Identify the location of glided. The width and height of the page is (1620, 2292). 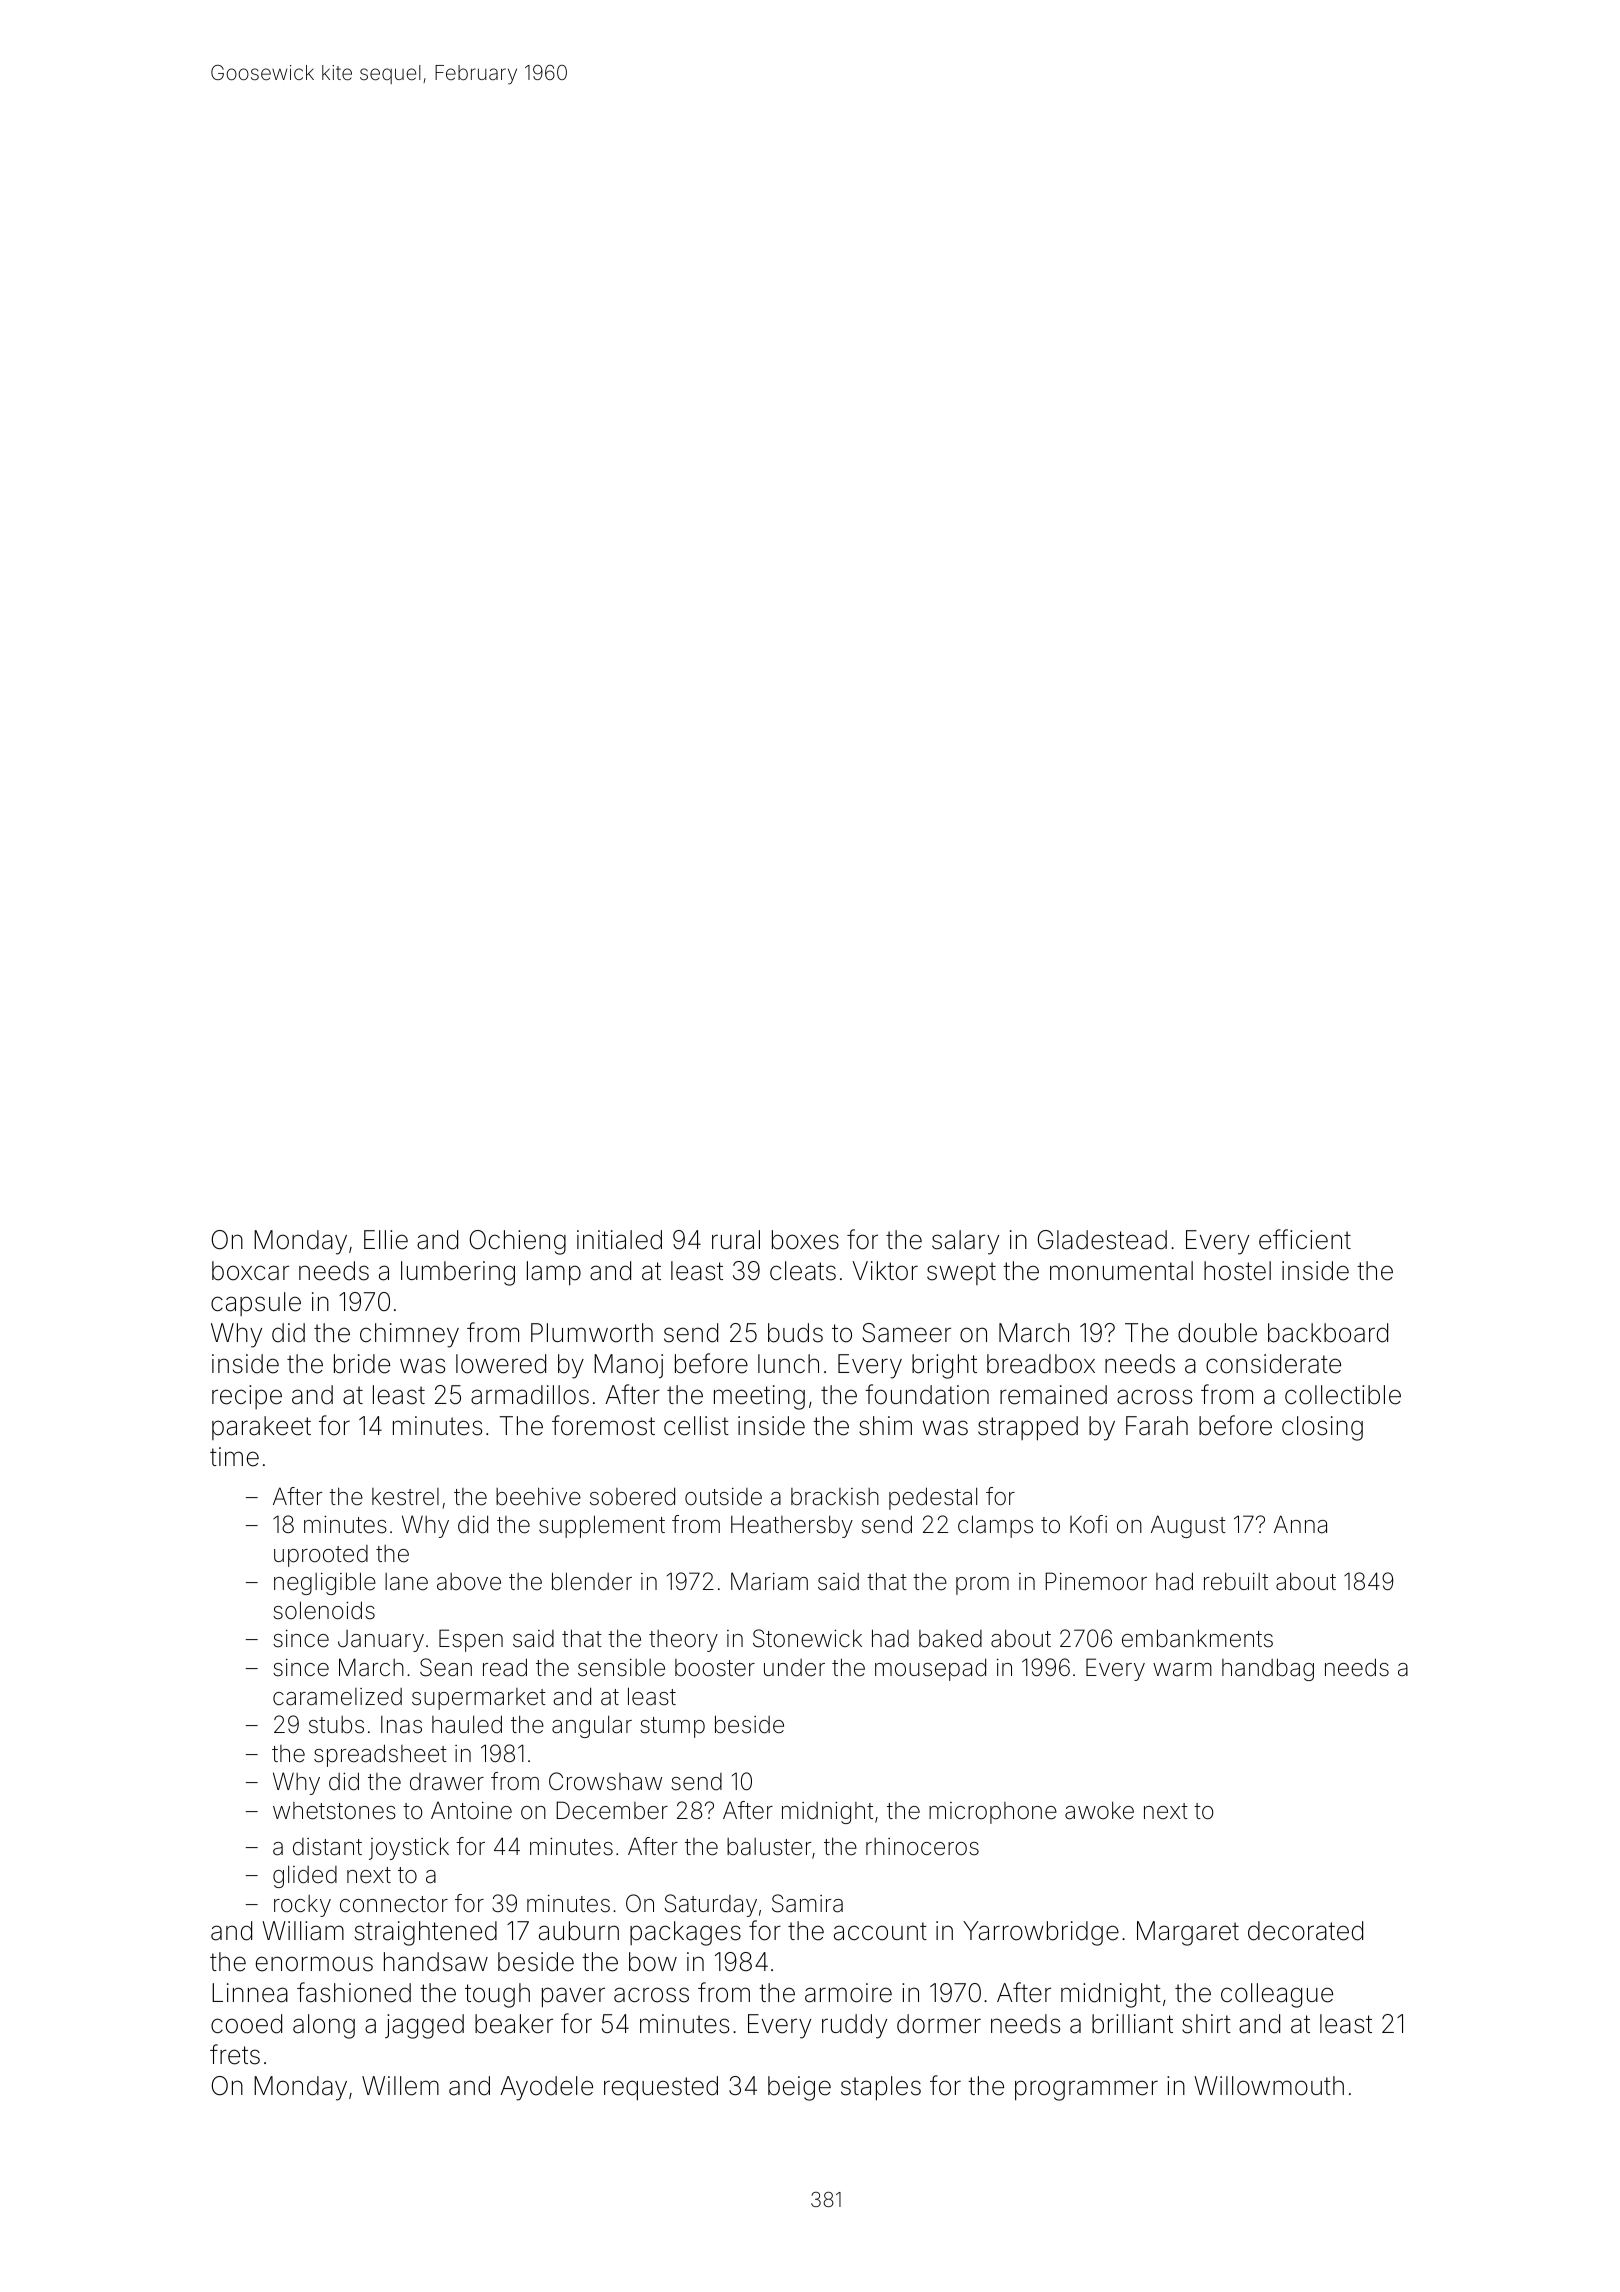
(305, 1876).
